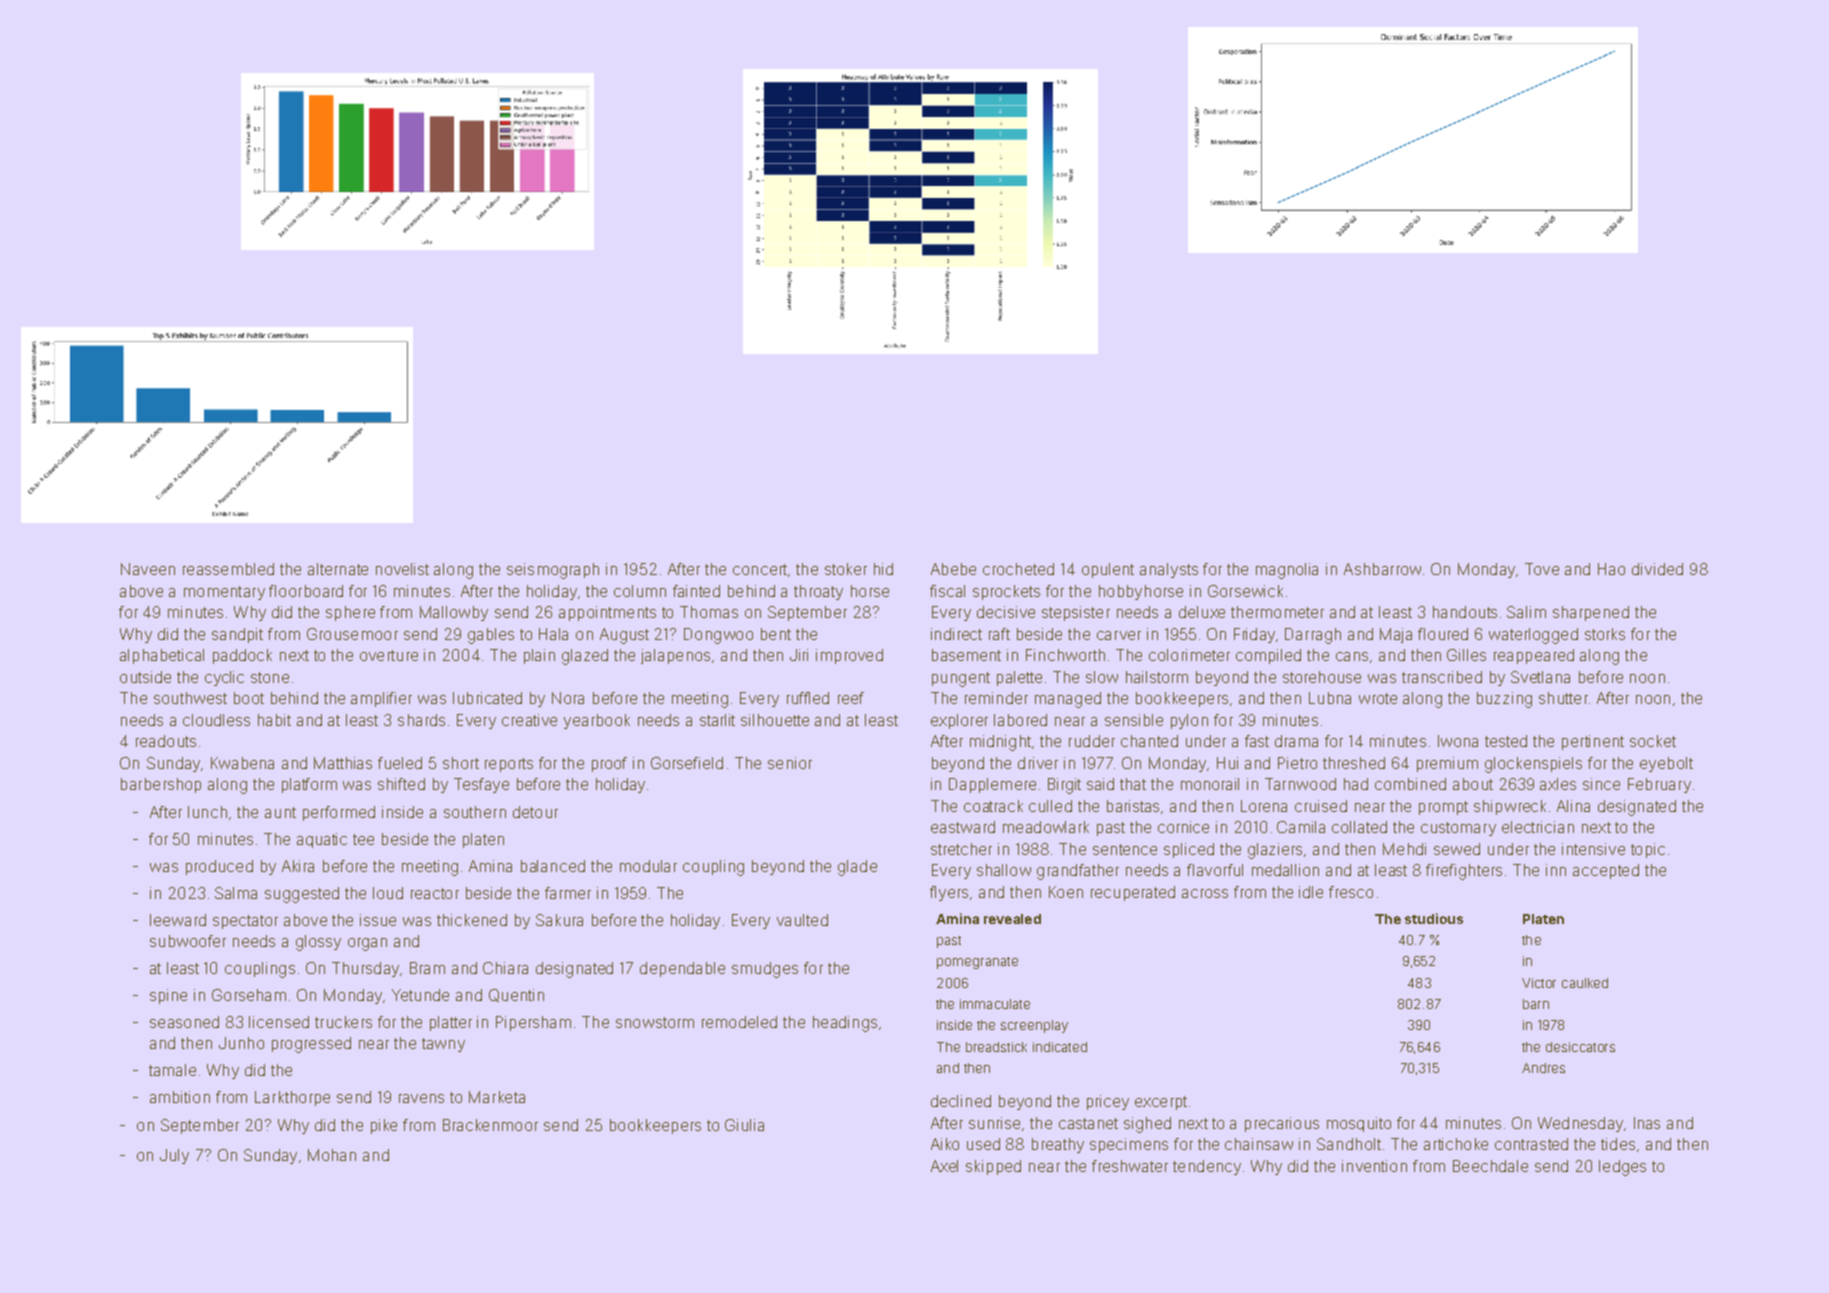 The height and width of the image is (1293, 1829). What do you see at coordinates (1591, 613) in the image?
I see `sharpened` at bounding box center [1591, 613].
